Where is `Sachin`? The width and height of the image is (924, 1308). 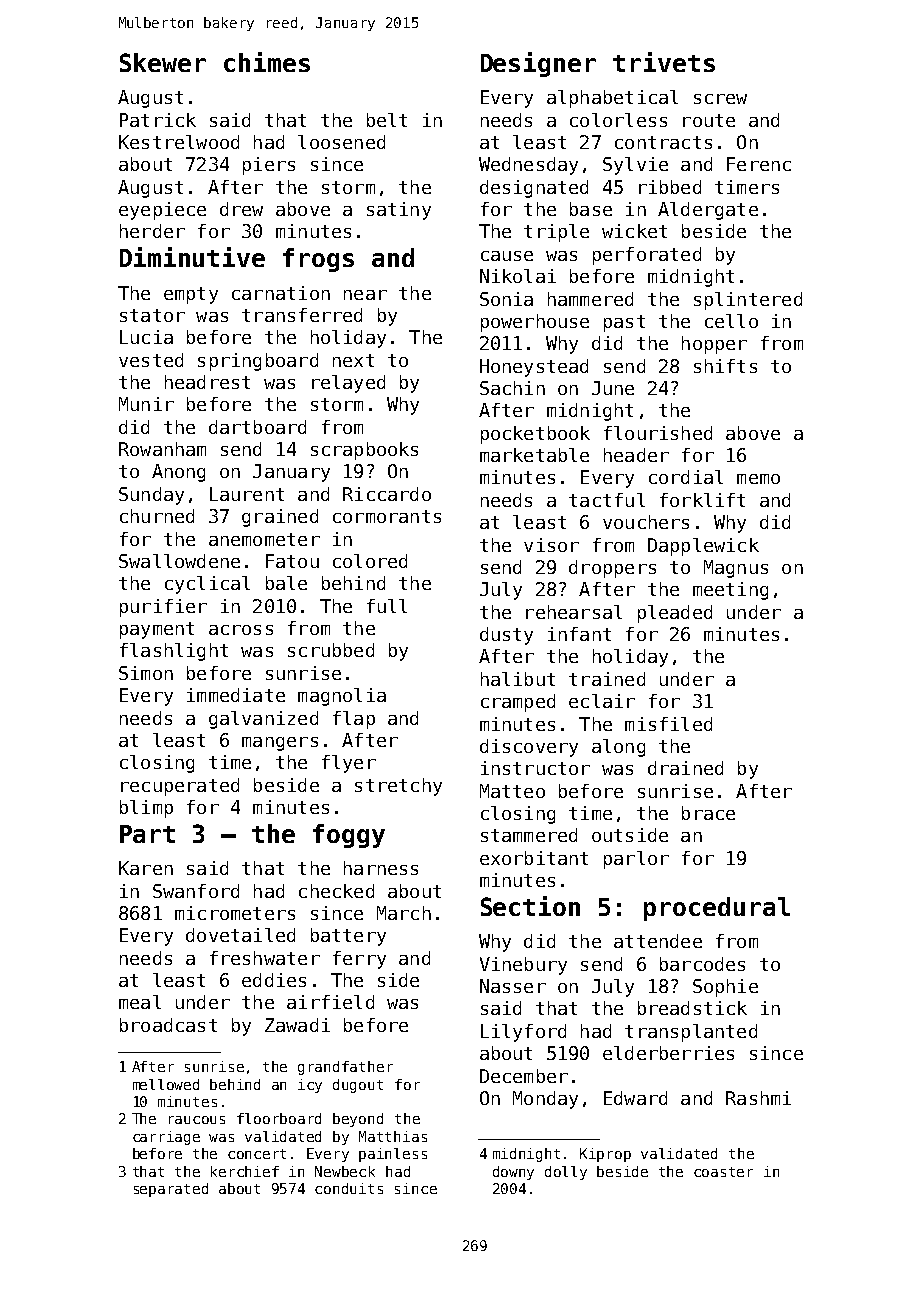 Sachin is located at coordinates (512, 388).
